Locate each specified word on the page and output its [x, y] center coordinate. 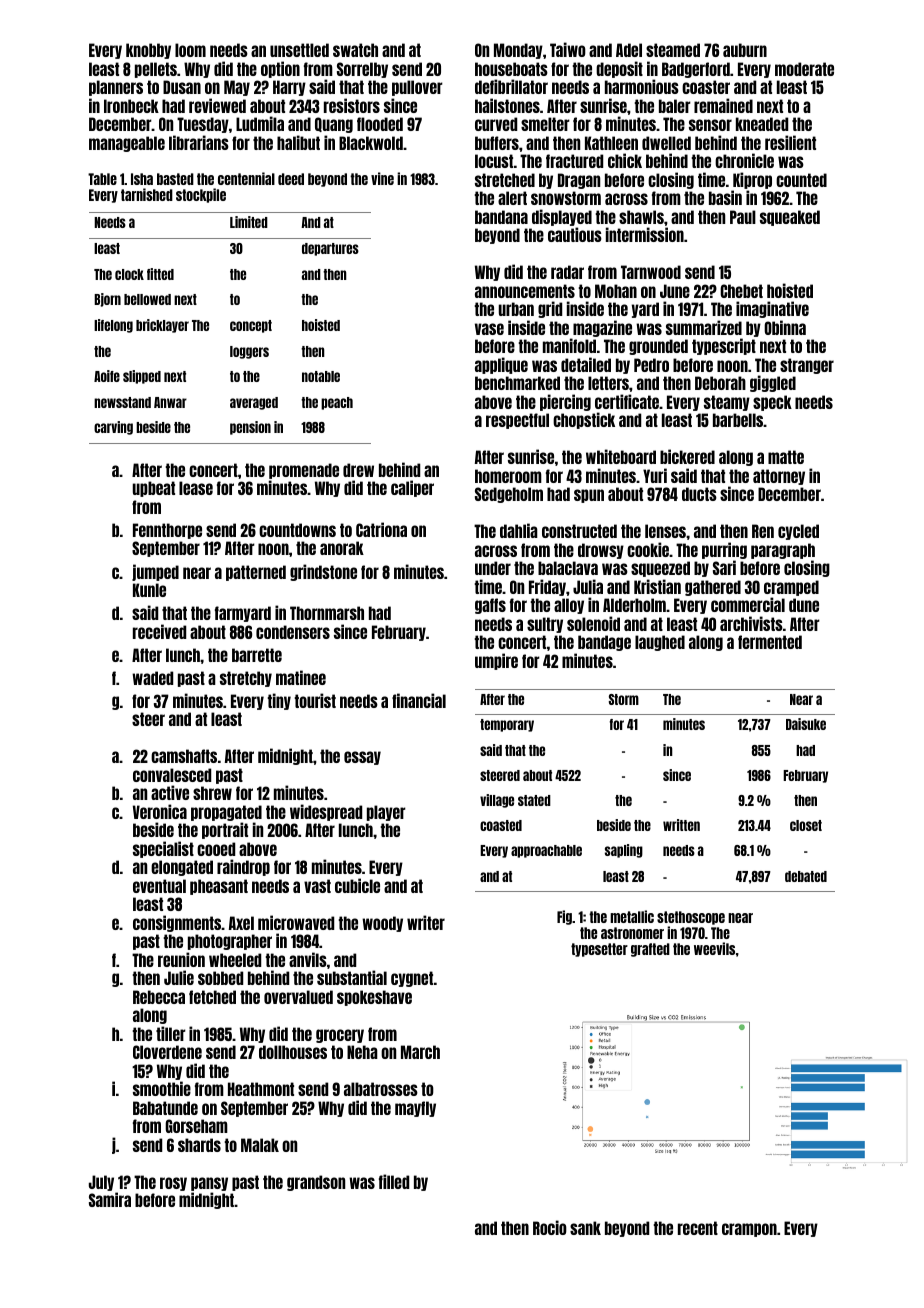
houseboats [511, 69]
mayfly [415, 1109]
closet [806, 825]
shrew [212, 793]
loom [190, 50]
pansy [209, 1184]
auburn [745, 50]
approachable [546, 851]
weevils [714, 948]
